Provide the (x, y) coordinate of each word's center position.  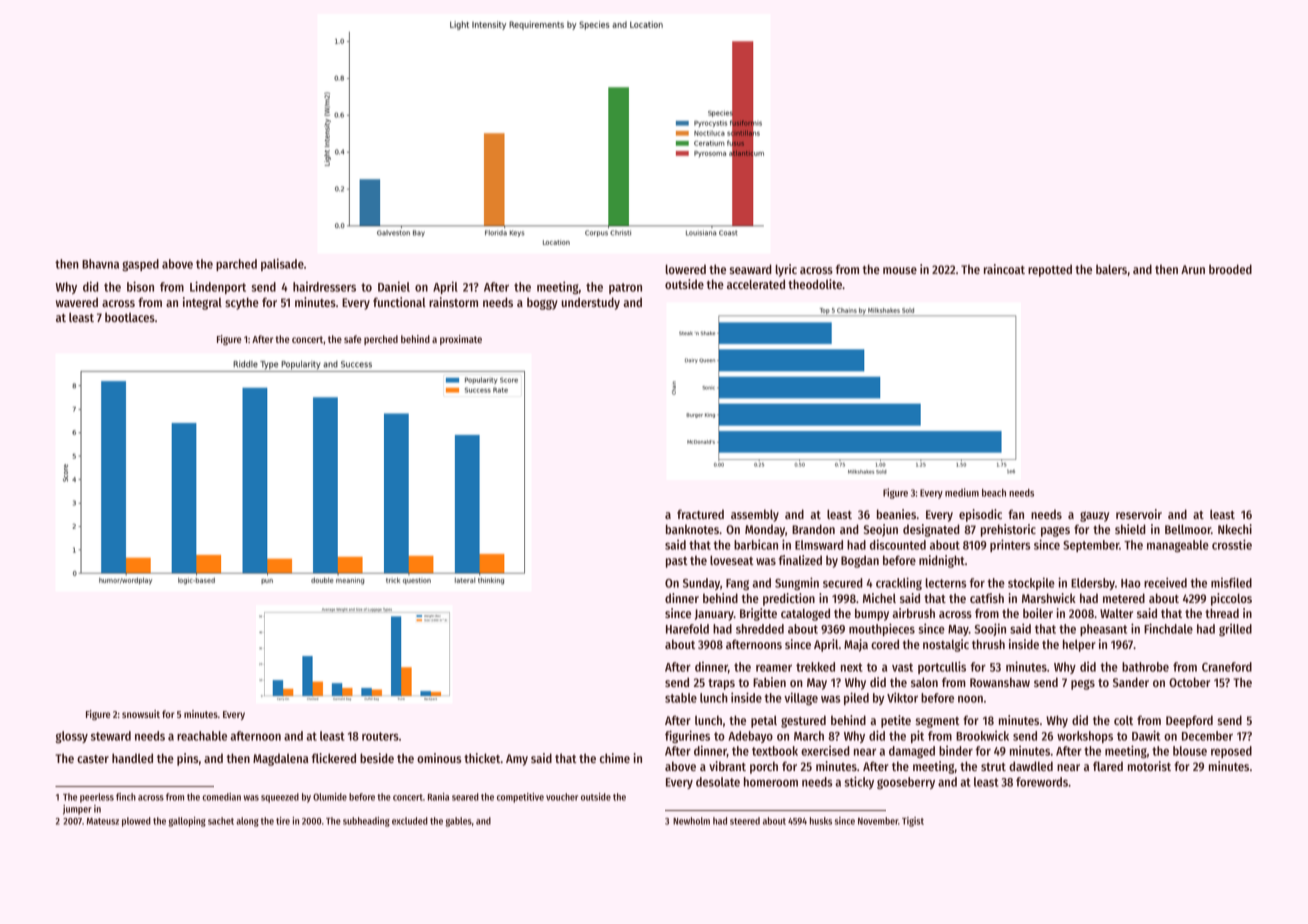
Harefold (687, 629)
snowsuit (141, 714)
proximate (461, 340)
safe (352, 339)
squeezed (280, 798)
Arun (1193, 269)
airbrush (913, 613)
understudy (591, 303)
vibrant (727, 766)
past (677, 562)
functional (399, 302)
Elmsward (819, 545)
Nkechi (1235, 529)
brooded (1230, 269)
